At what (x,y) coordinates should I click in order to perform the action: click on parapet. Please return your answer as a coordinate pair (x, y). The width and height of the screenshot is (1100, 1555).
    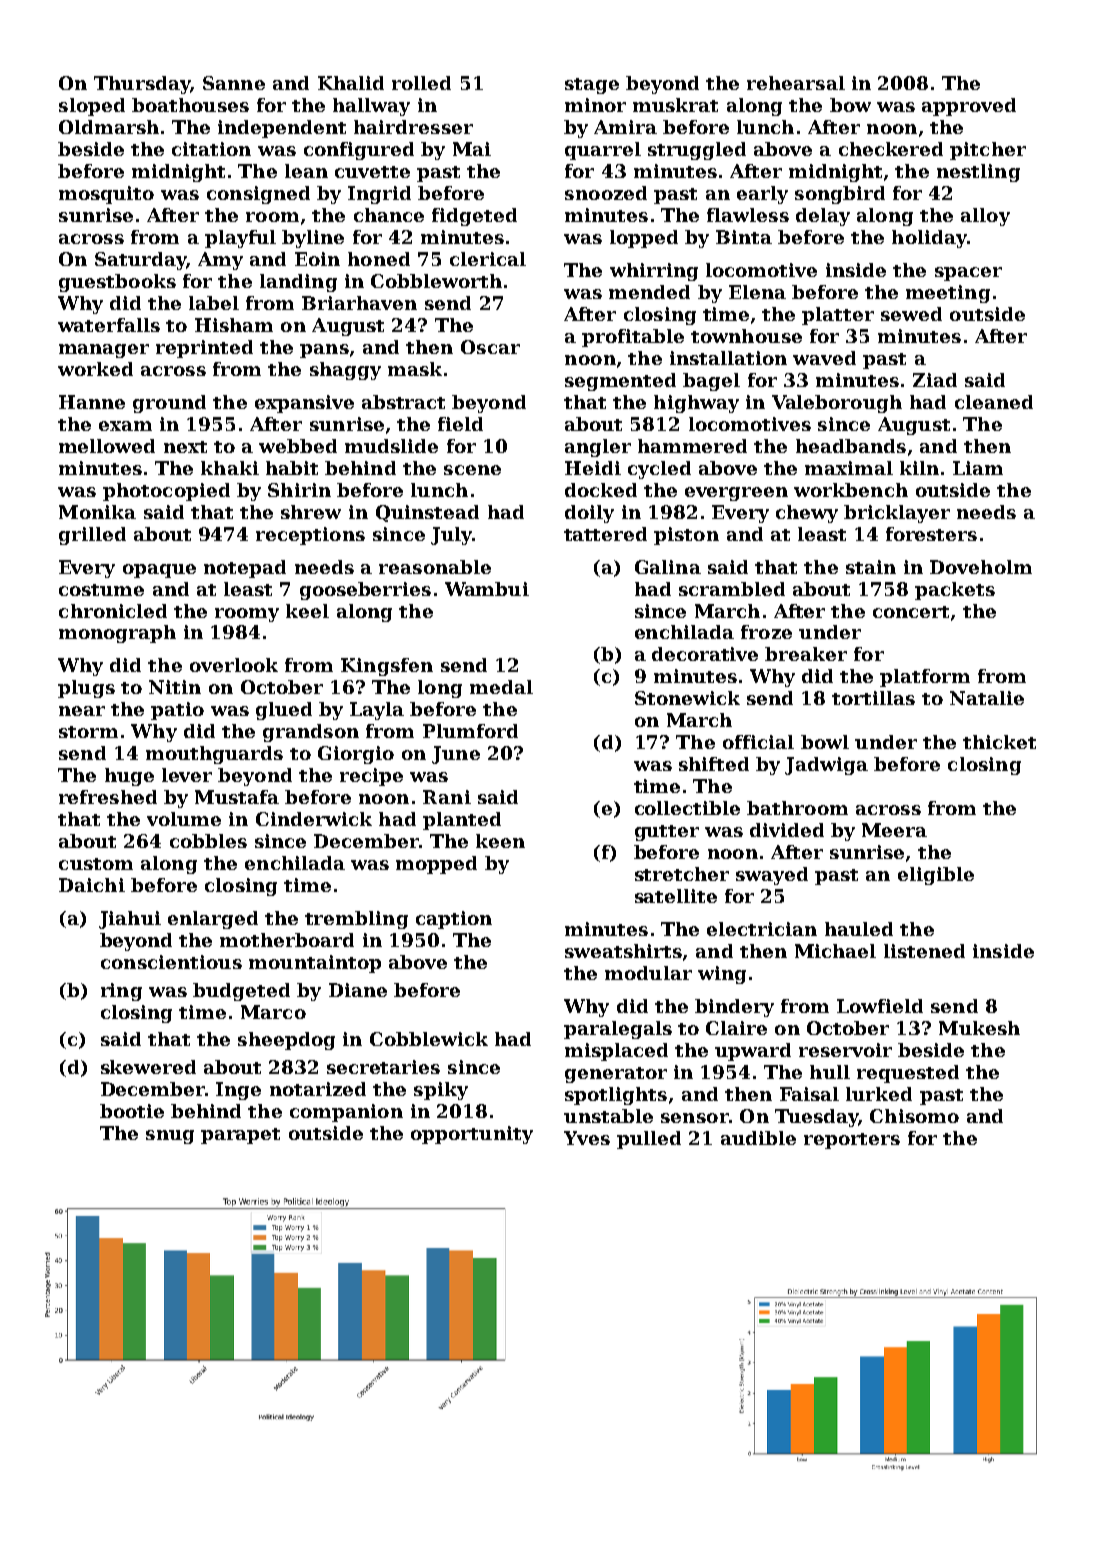
    Looking at the image, I should click on (240, 1136).
